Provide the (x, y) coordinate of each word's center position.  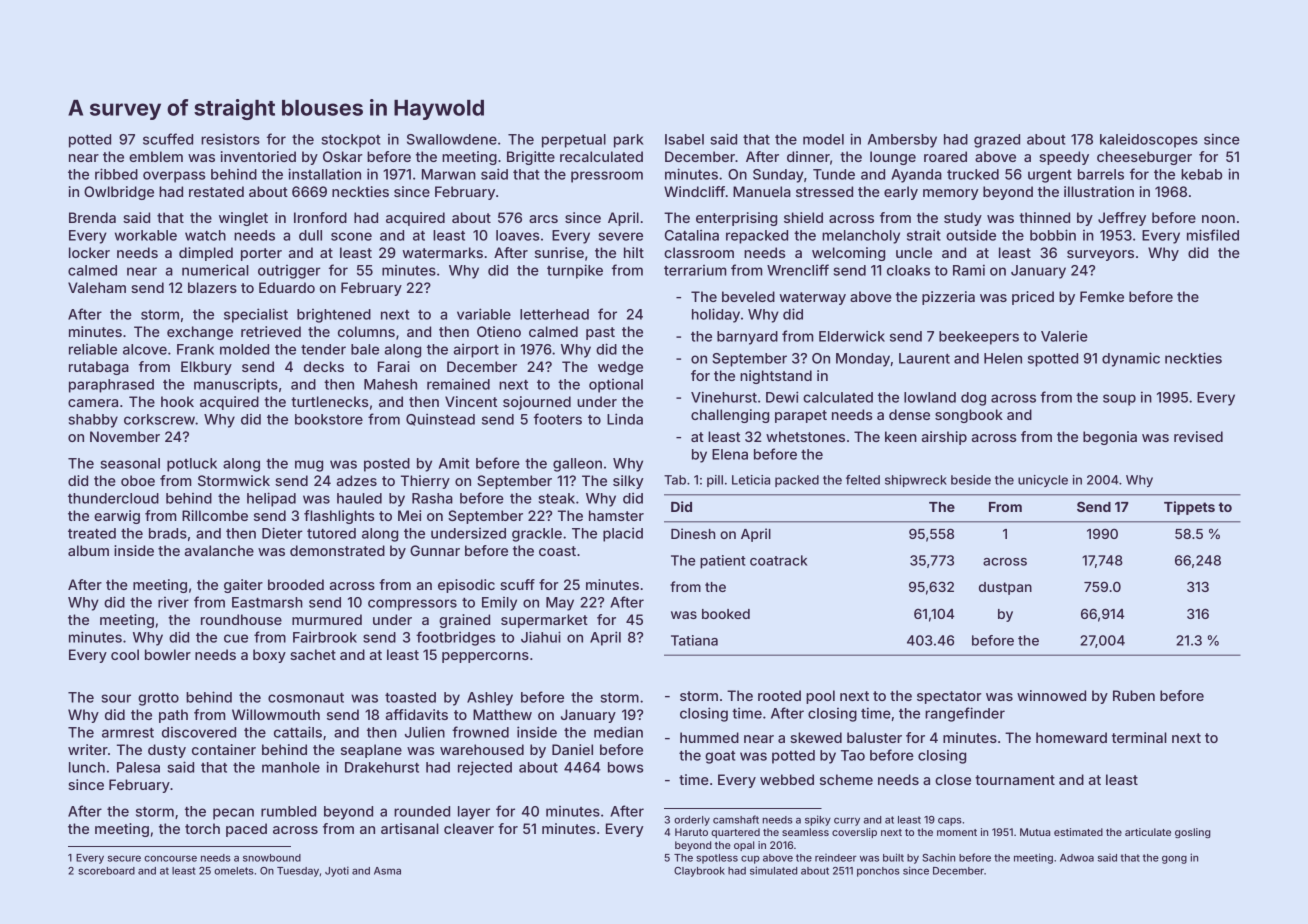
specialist (256, 315)
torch (202, 828)
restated (216, 191)
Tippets (1189, 508)
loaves (517, 235)
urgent (1050, 176)
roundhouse (241, 619)
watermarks (442, 252)
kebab (1201, 174)
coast (557, 551)
